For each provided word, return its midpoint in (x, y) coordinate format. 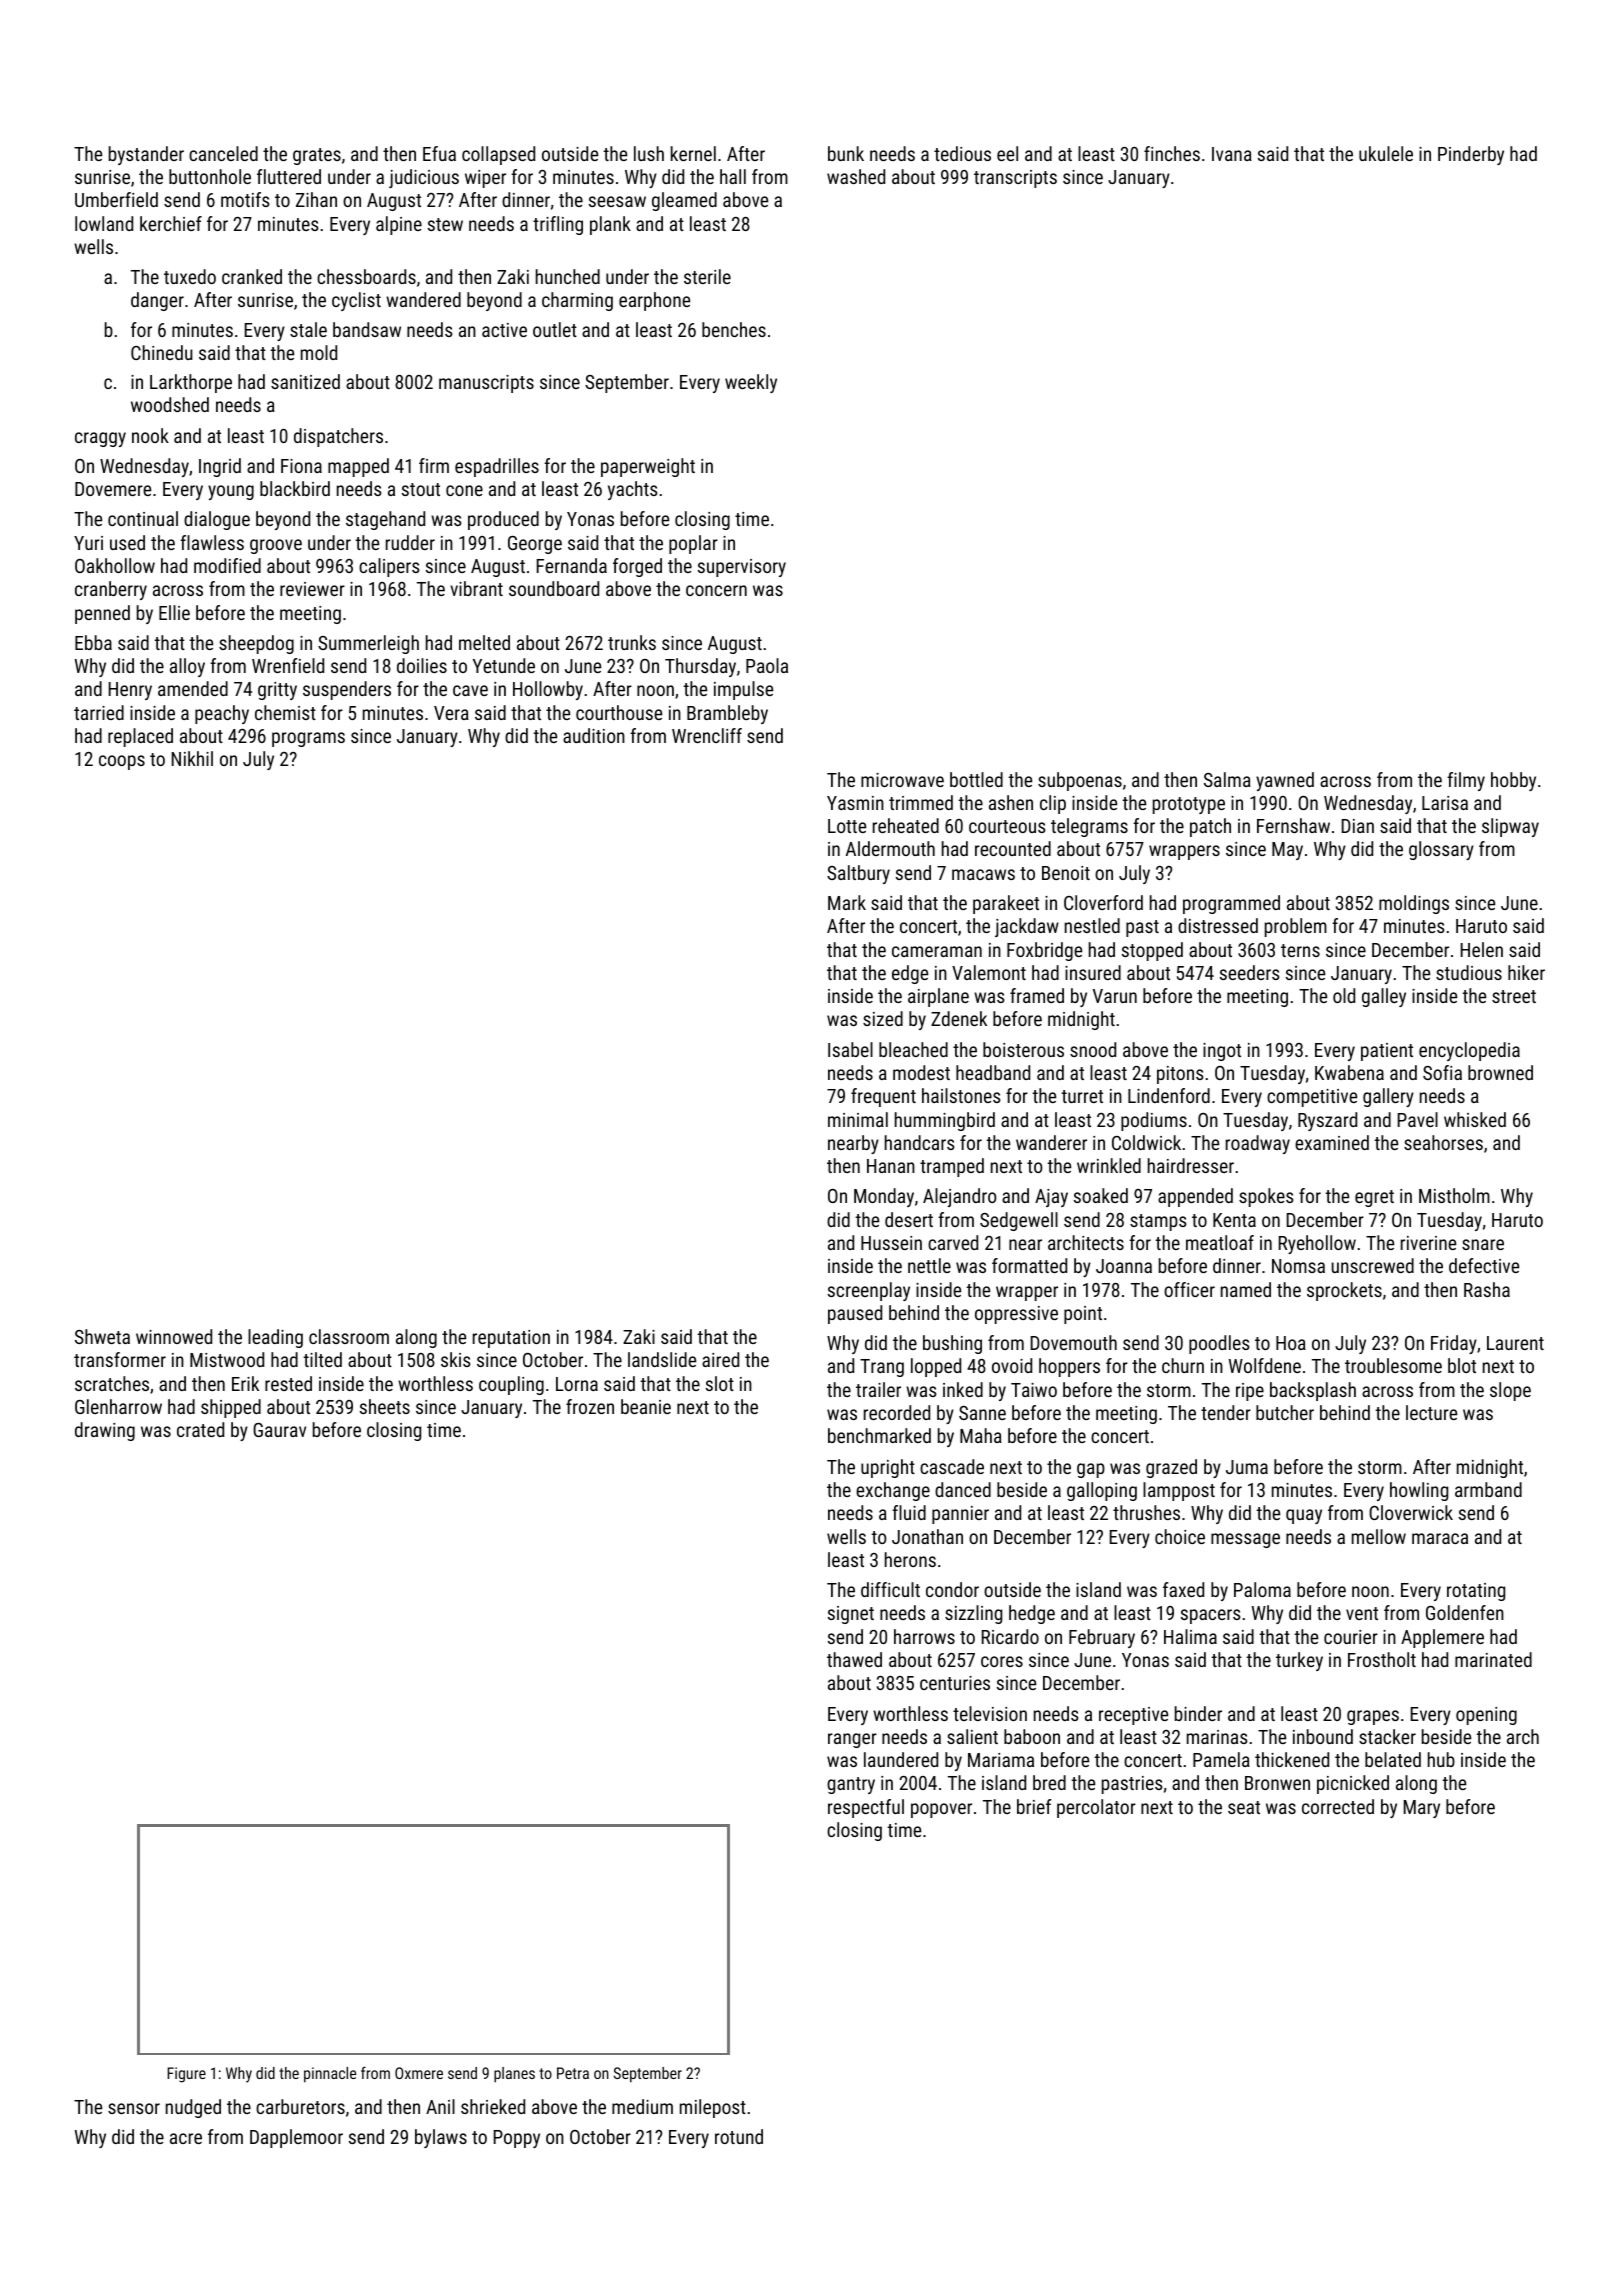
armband (1488, 1489)
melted (484, 642)
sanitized (305, 381)
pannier (960, 1515)
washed (856, 176)
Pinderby (1471, 155)
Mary (1422, 1809)
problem (1296, 927)
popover (941, 1810)
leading (275, 1338)
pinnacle (330, 2075)
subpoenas (1080, 781)
